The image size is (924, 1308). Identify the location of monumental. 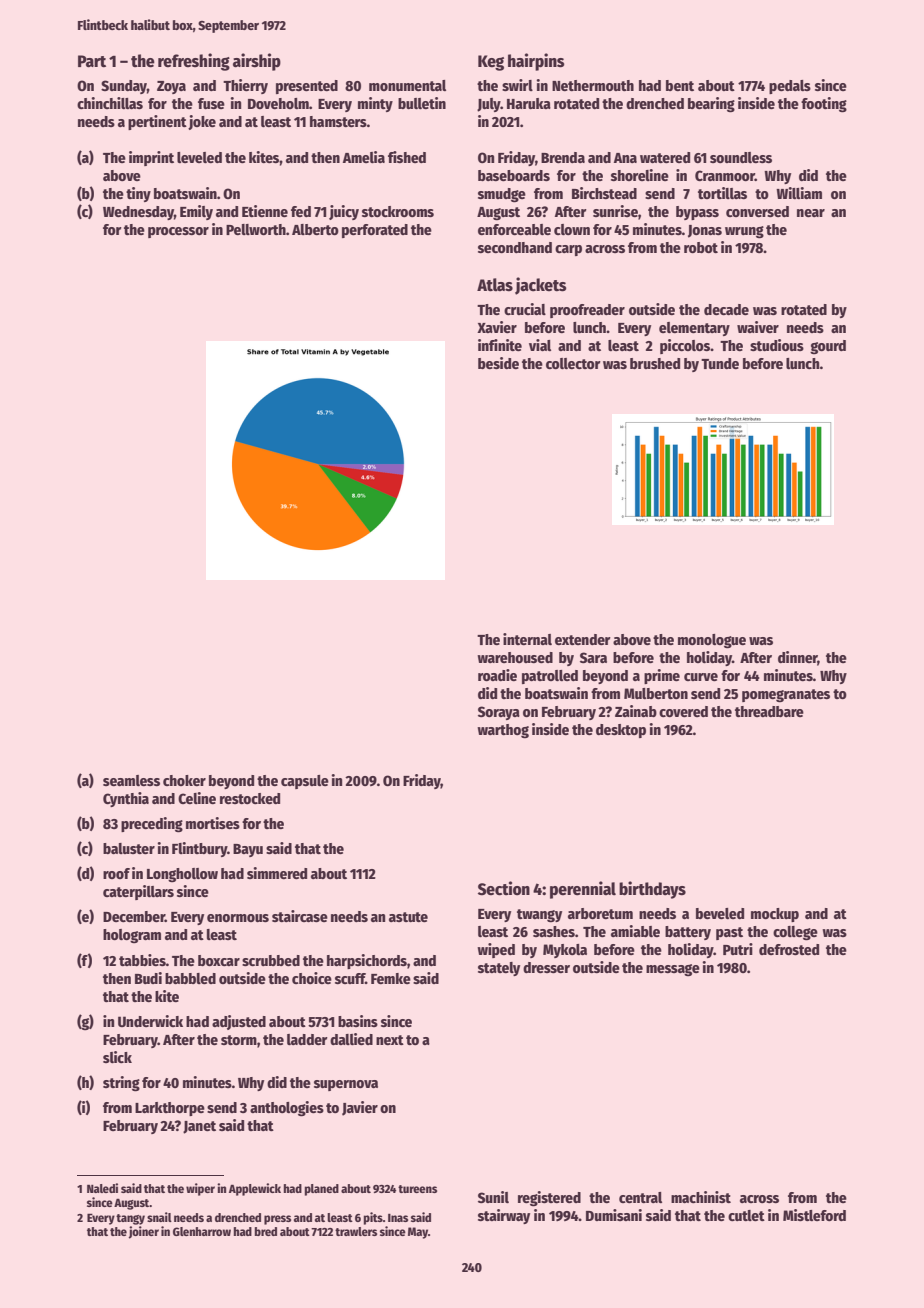
(407, 85).
